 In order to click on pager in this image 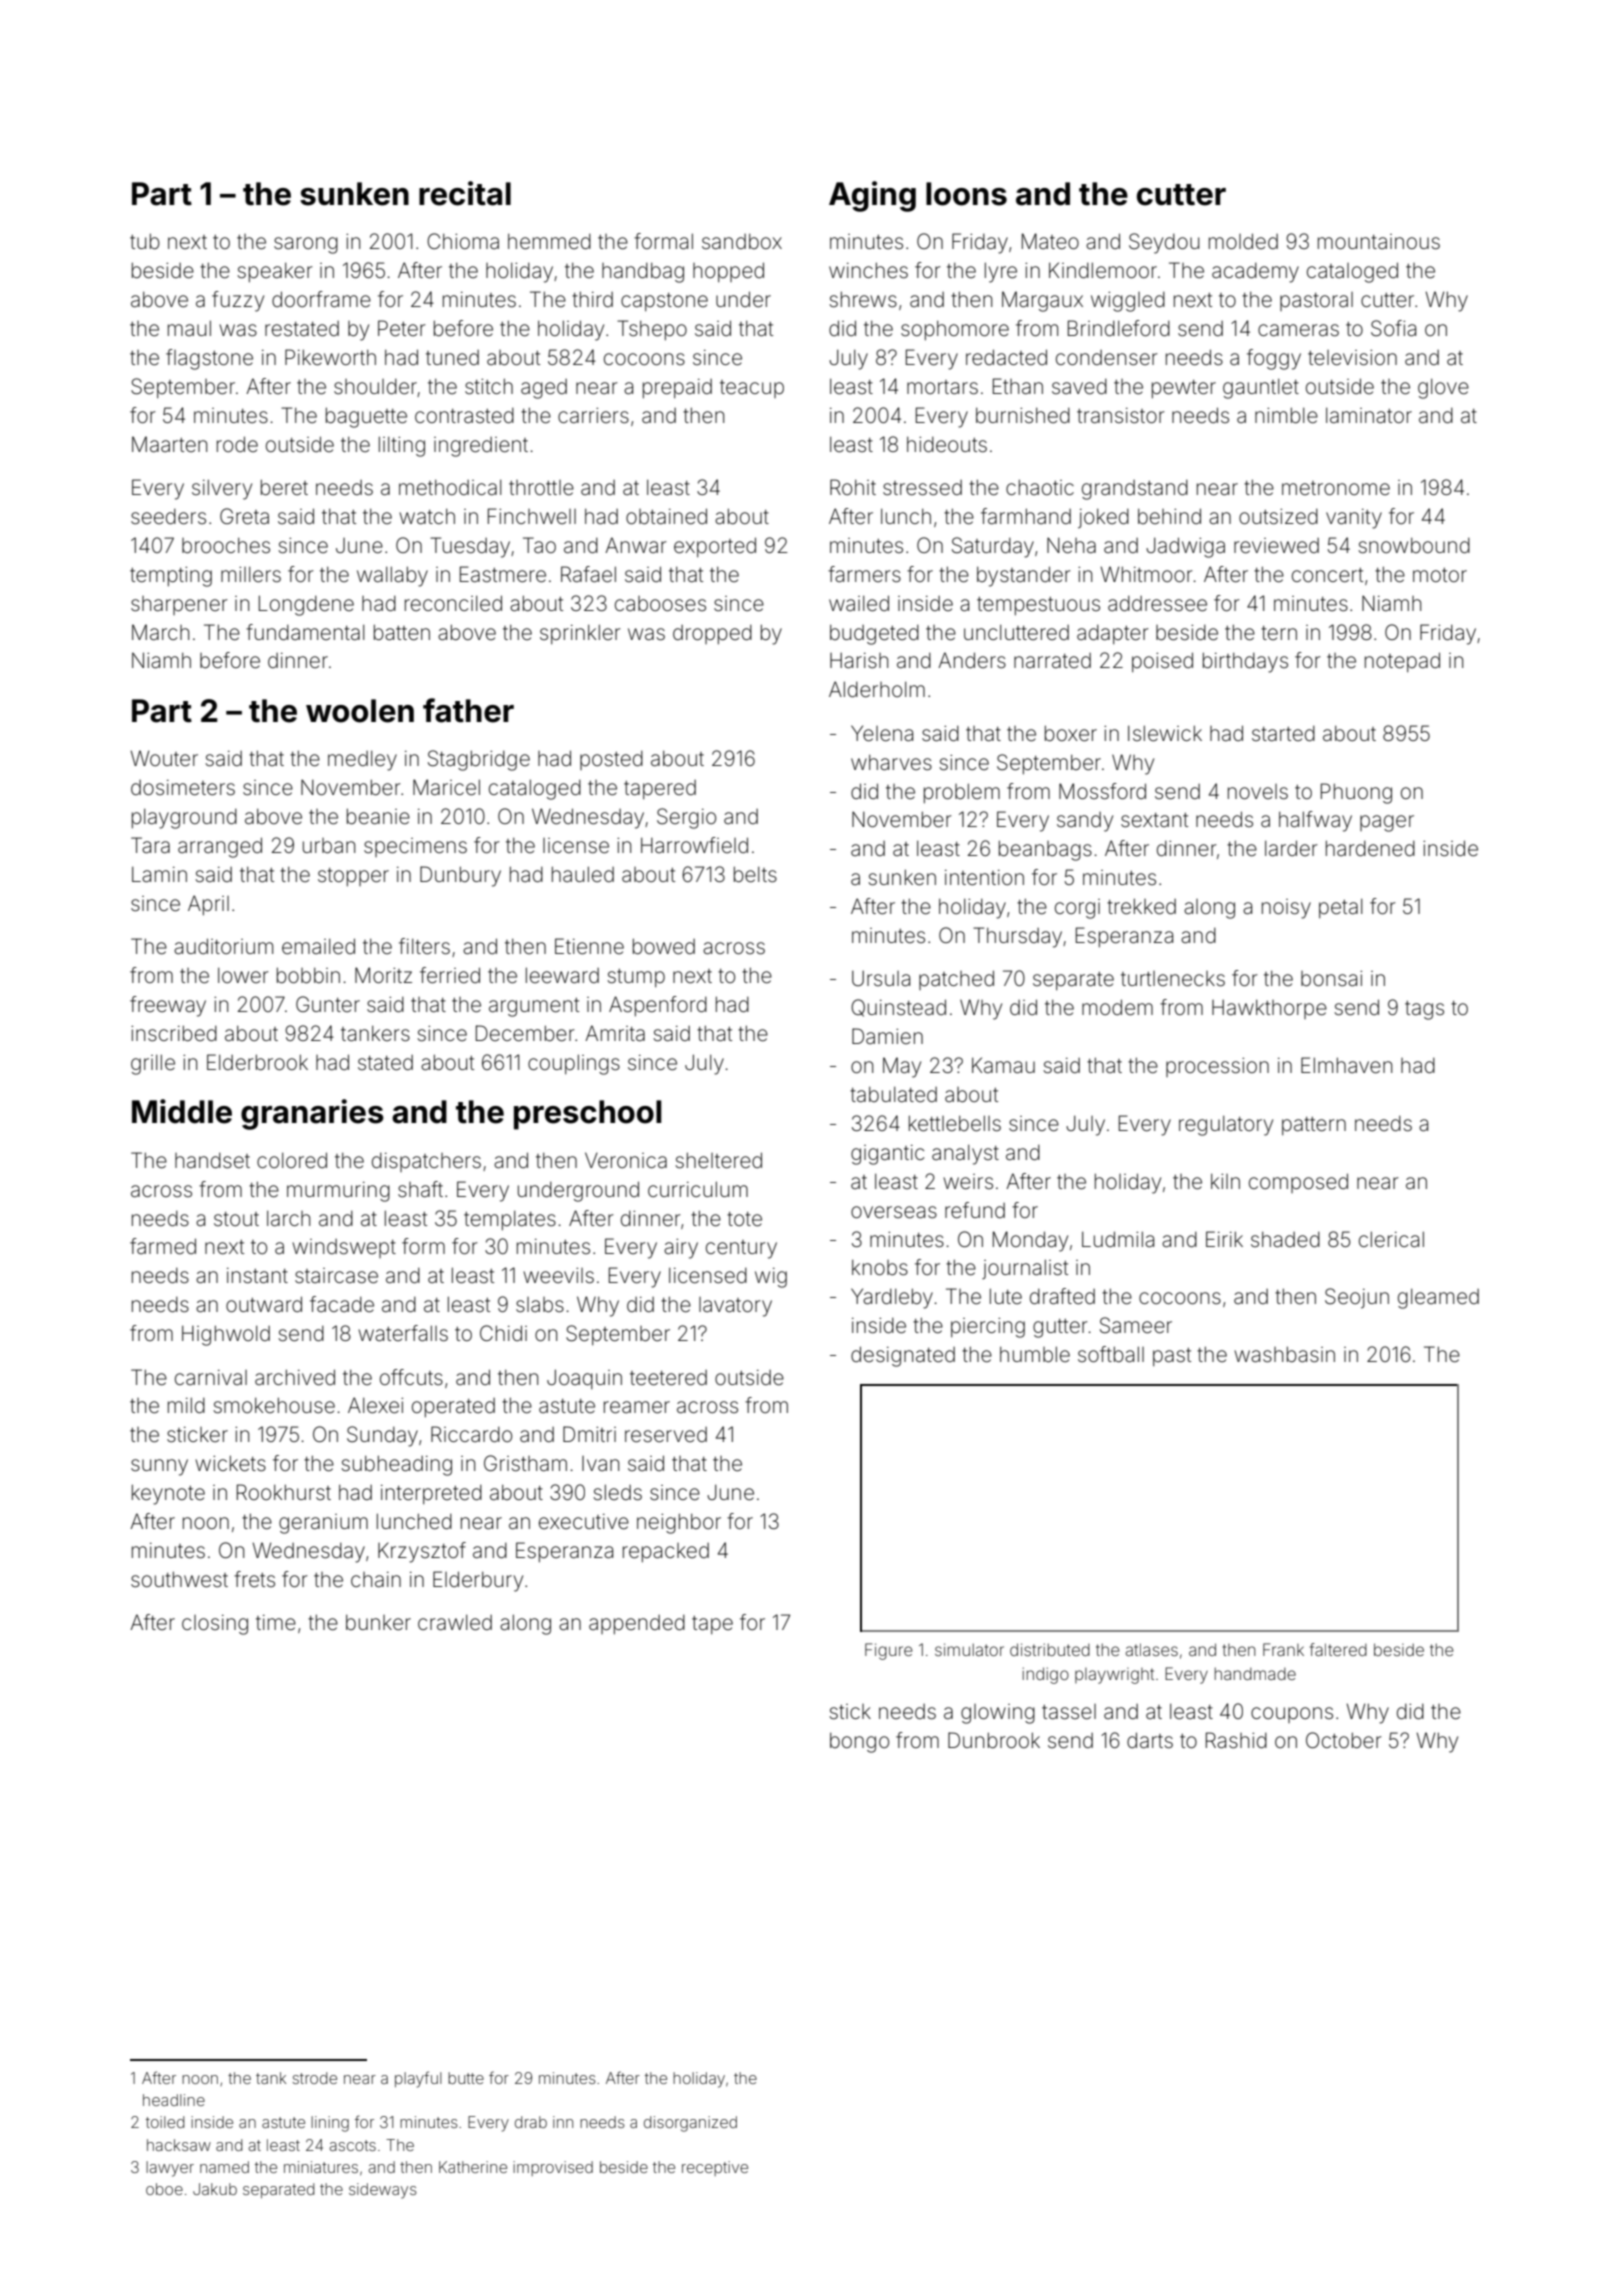, I will do `click(1387, 823)`.
